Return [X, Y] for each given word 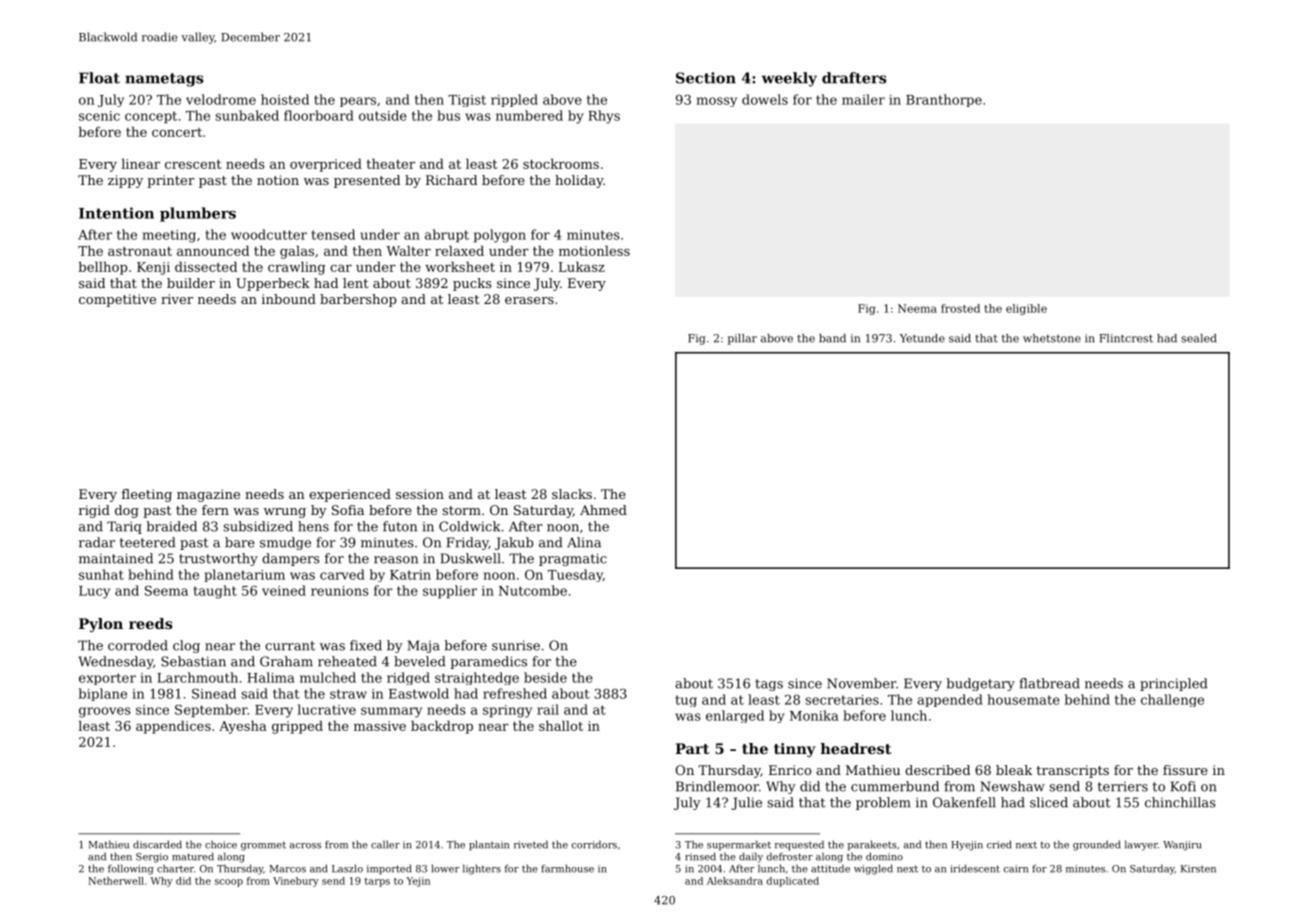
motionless [594, 250]
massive [380, 726]
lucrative [327, 709]
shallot [561, 725]
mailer [863, 99]
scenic [99, 116]
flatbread [1049, 683]
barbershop [358, 300]
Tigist [467, 101]
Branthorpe [944, 100]
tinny [795, 750]
